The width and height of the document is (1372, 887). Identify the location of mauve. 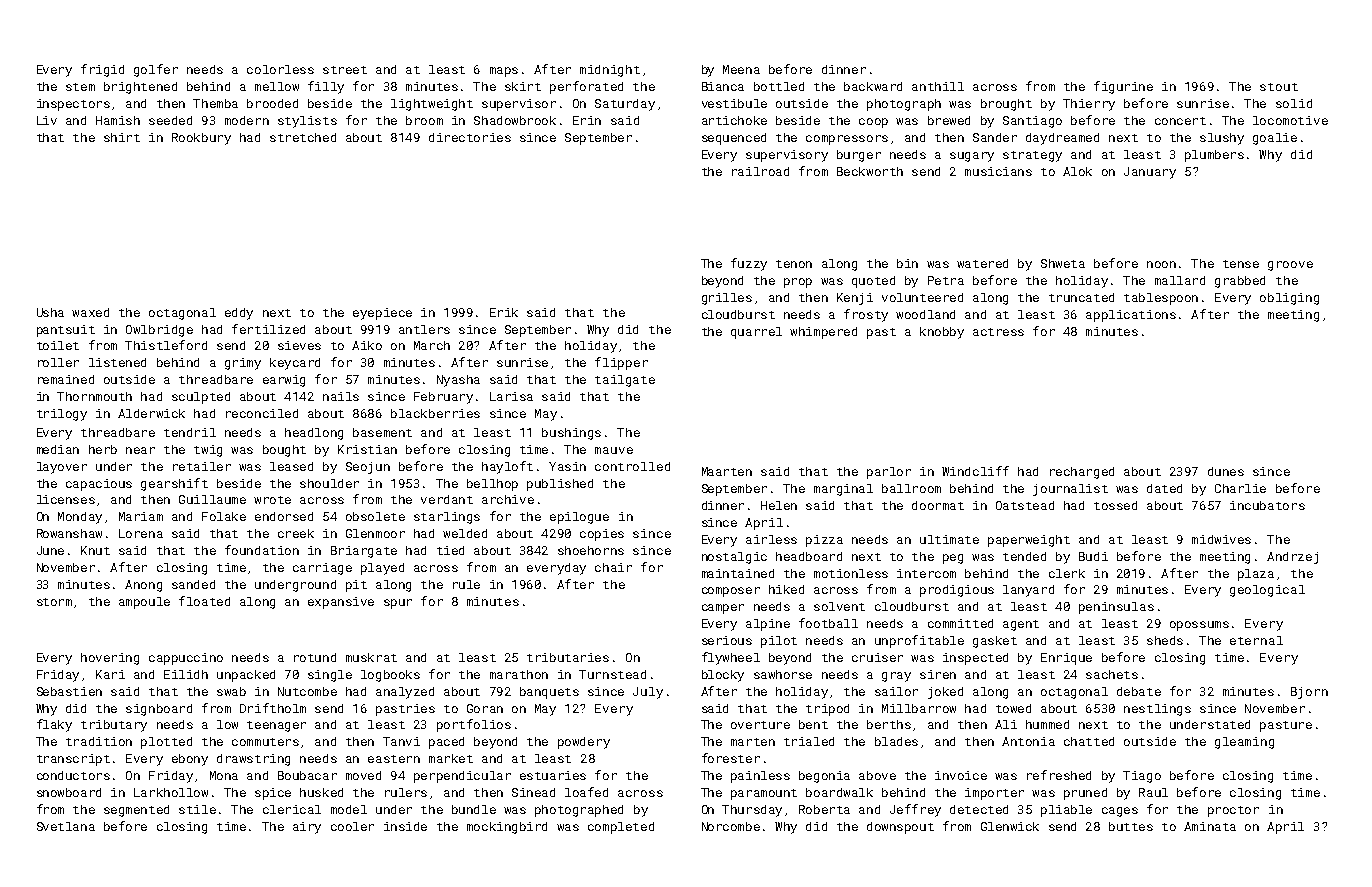
(614, 450).
